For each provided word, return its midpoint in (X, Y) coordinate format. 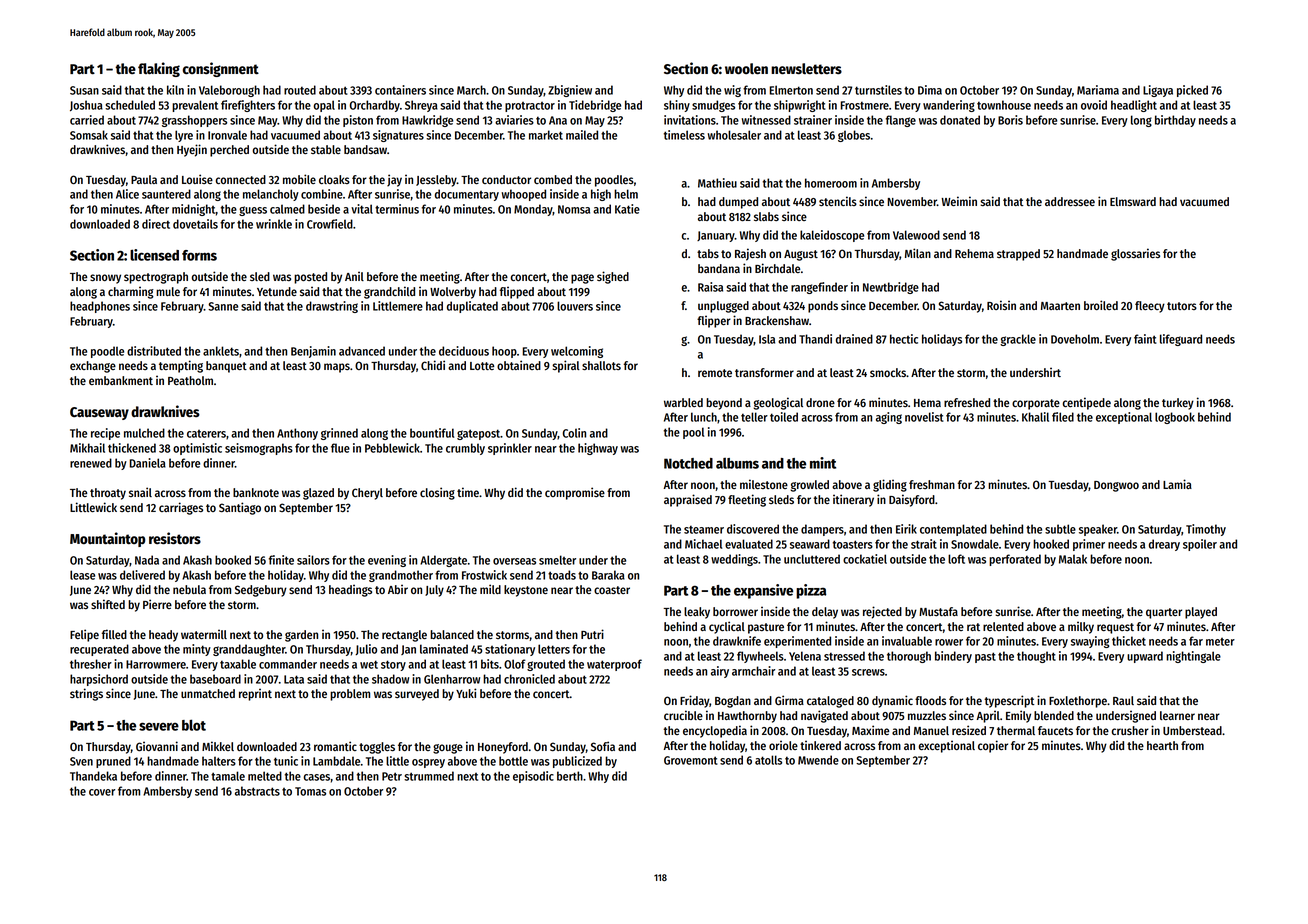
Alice (127, 194)
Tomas (310, 791)
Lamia (1177, 484)
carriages (181, 508)
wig (732, 91)
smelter (557, 560)
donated (960, 120)
